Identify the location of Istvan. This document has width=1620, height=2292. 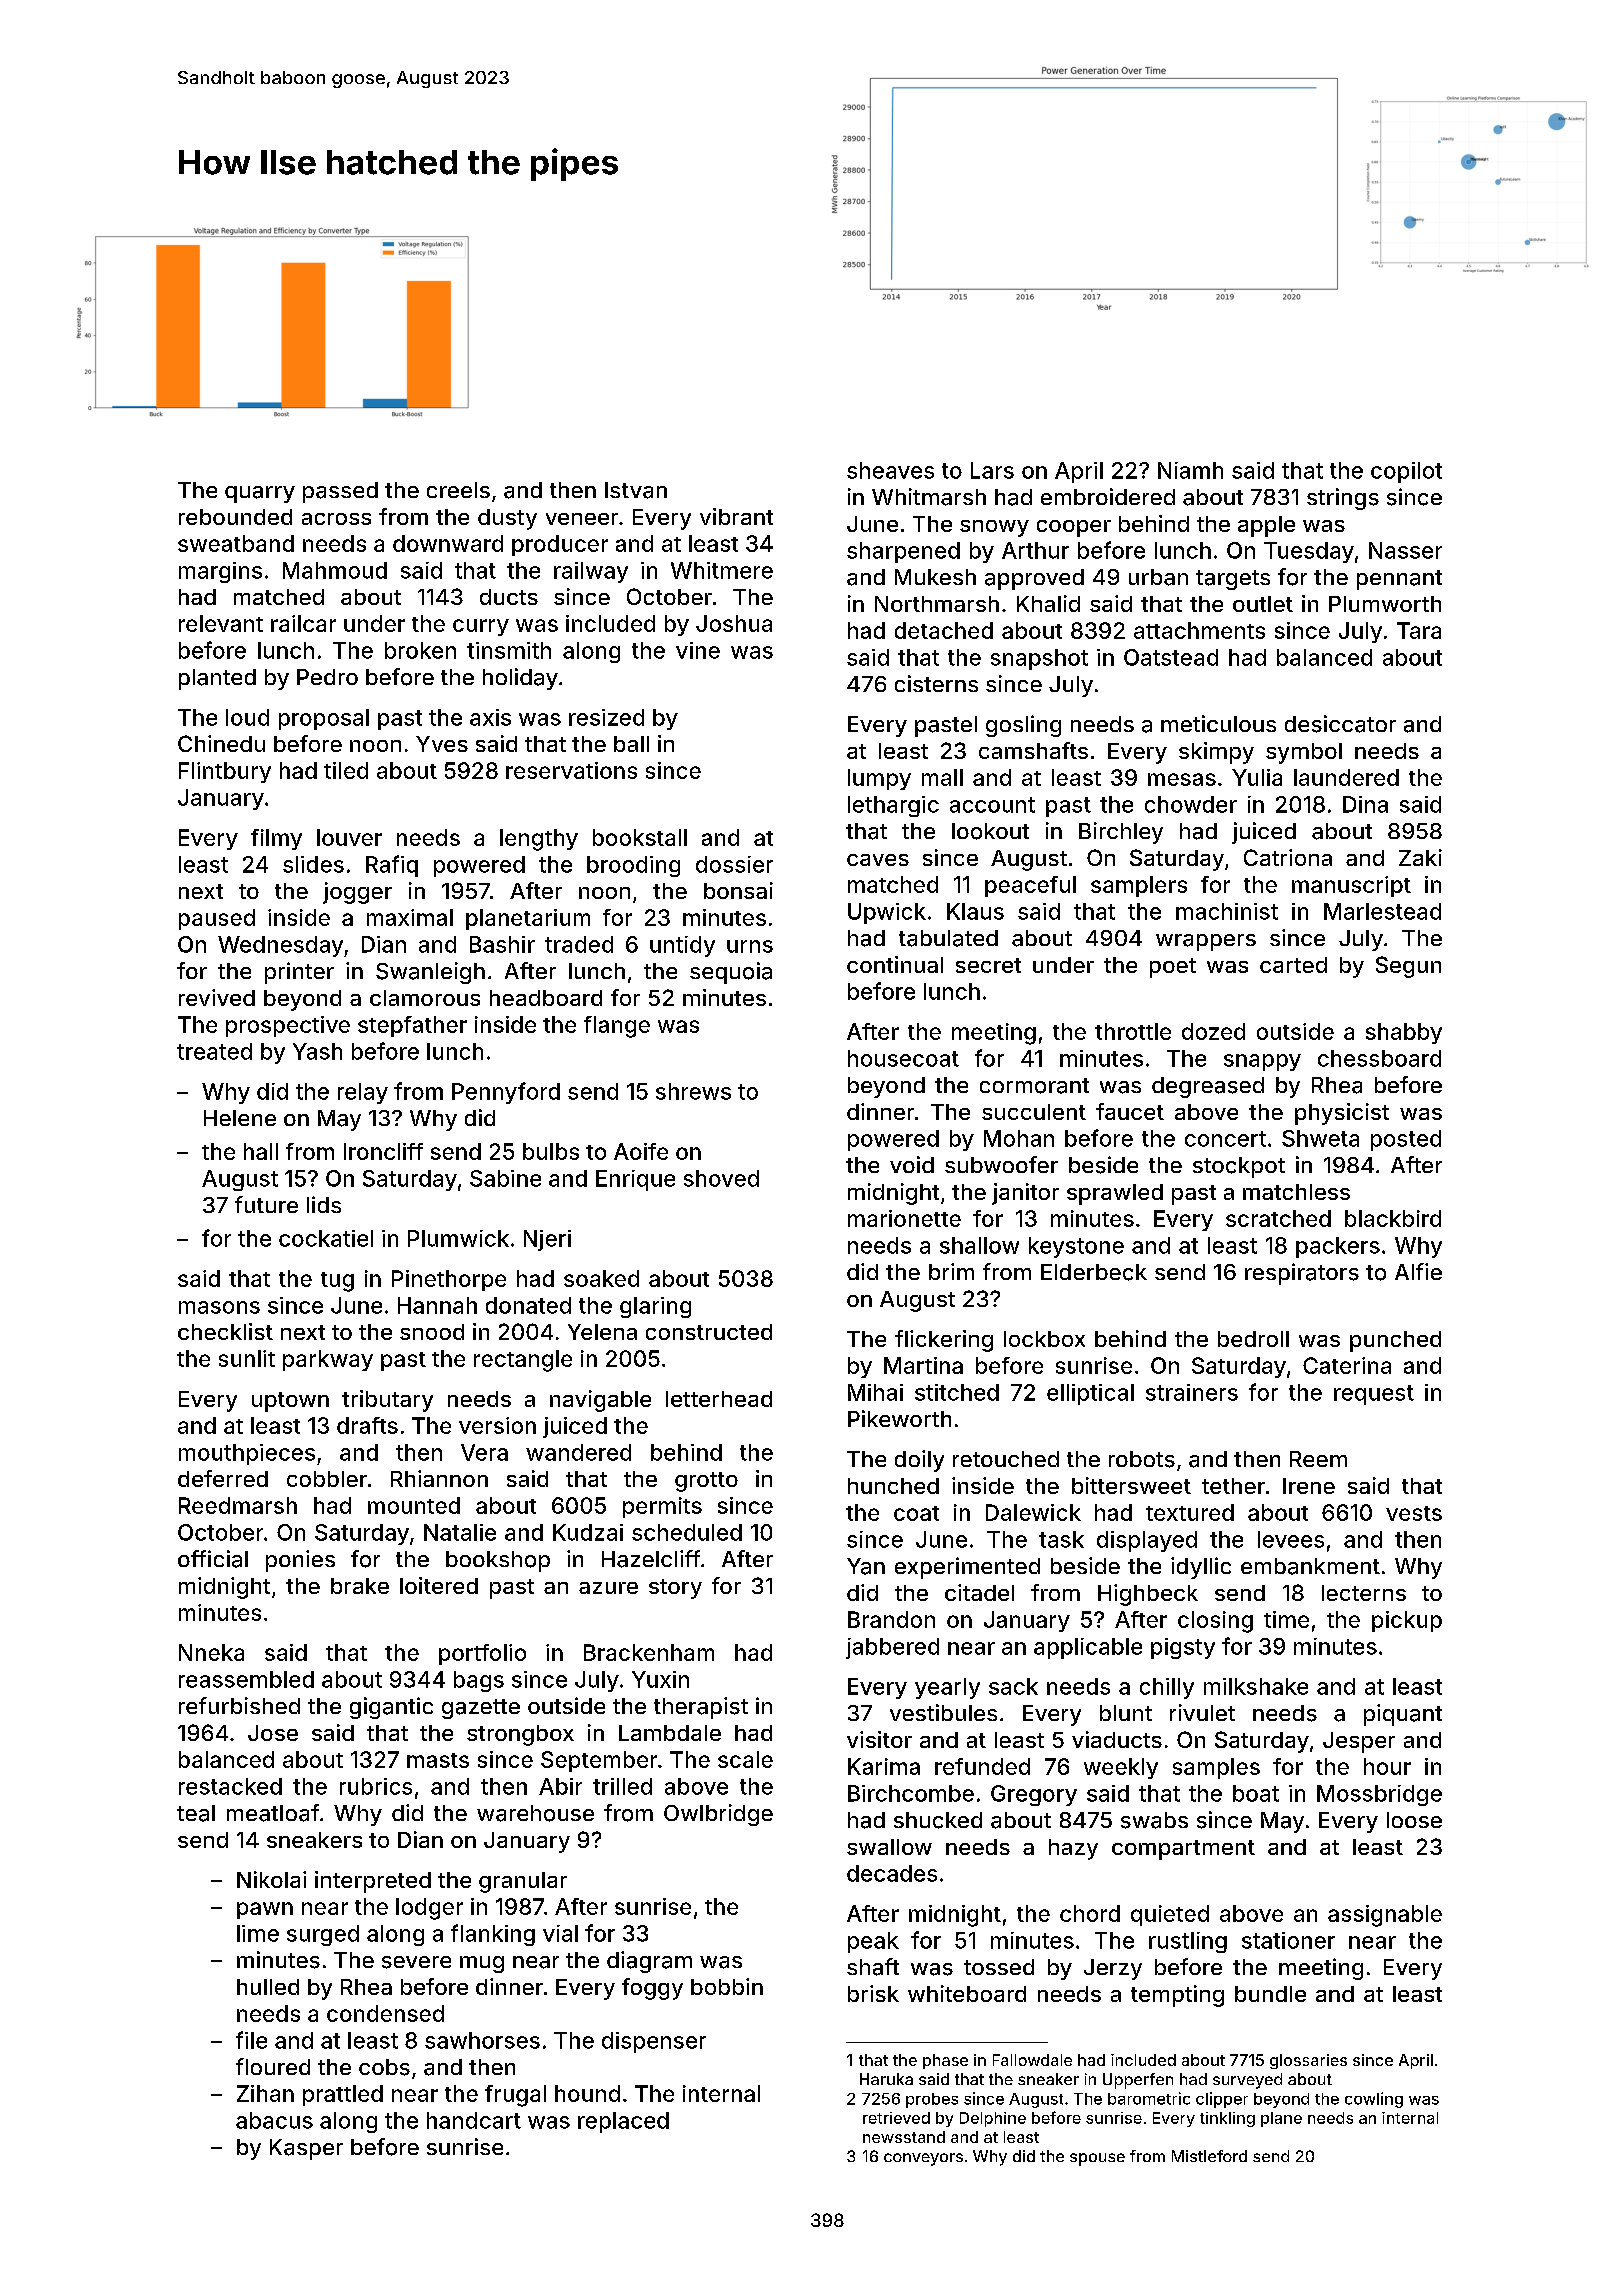
(636, 490).
